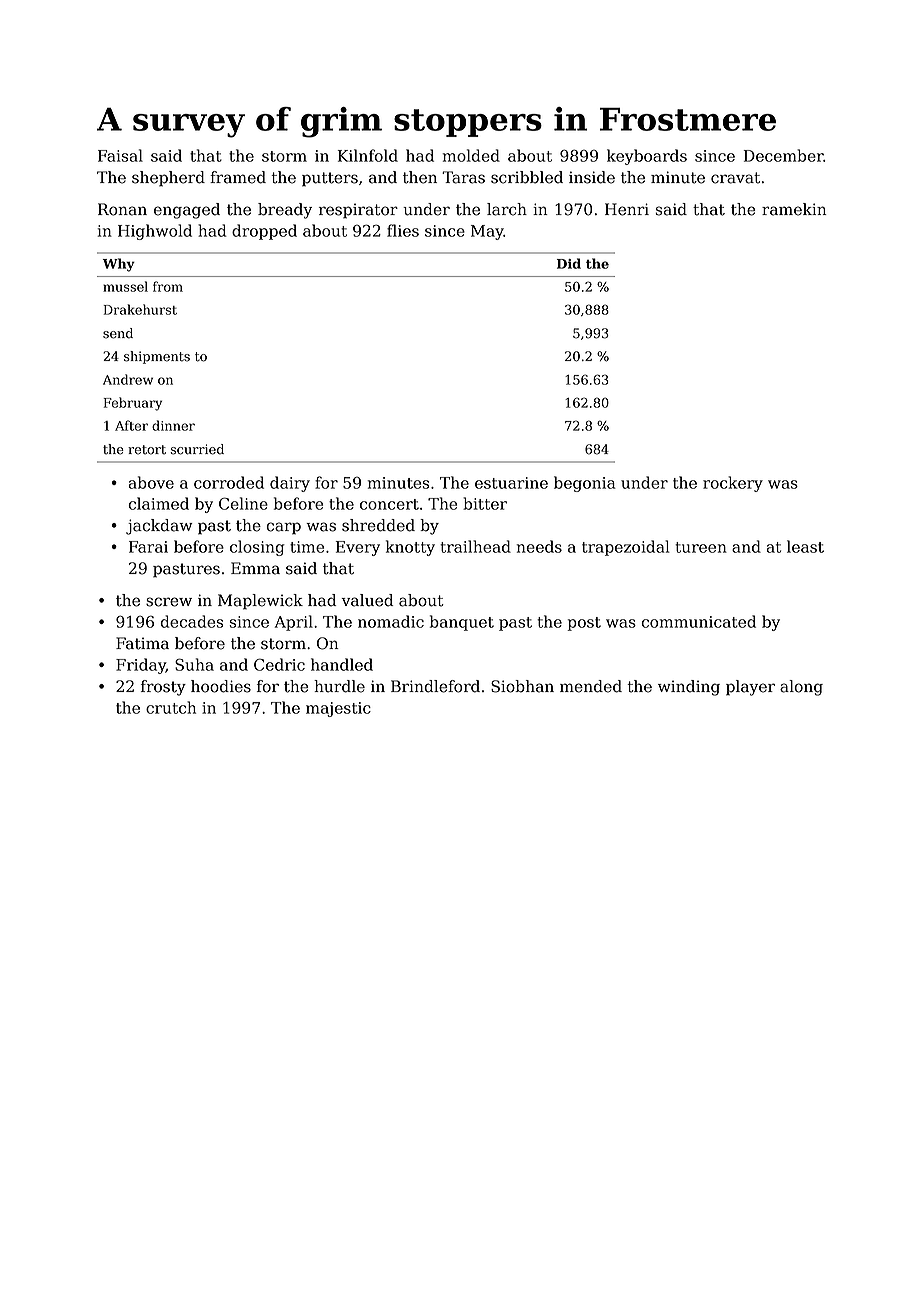 The height and width of the screenshot is (1308, 924). Describe the element at coordinates (285, 211) in the screenshot. I see `bready` at that location.
